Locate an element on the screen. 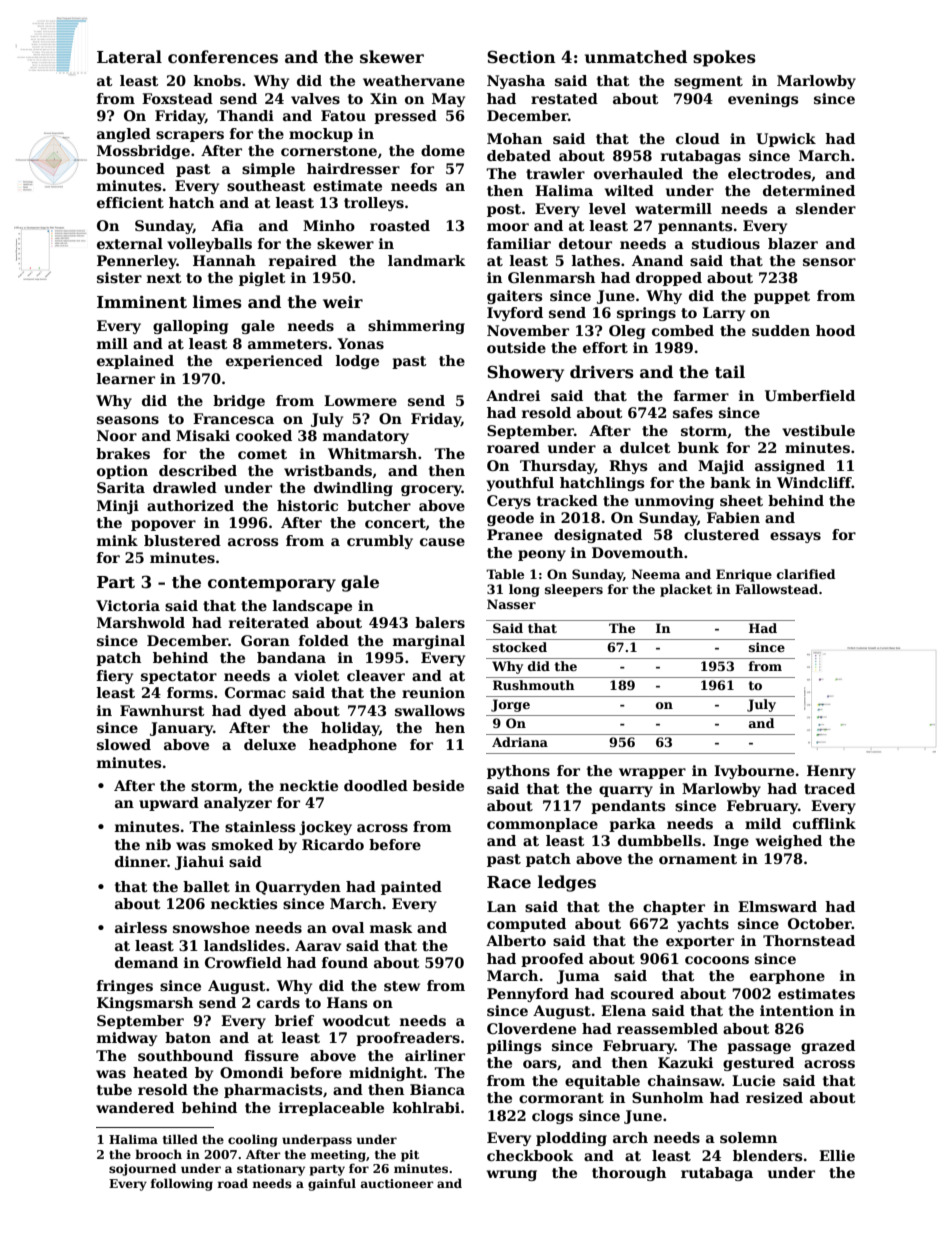 The height and width of the screenshot is (1233, 952). stationary is located at coordinates (271, 1170).
